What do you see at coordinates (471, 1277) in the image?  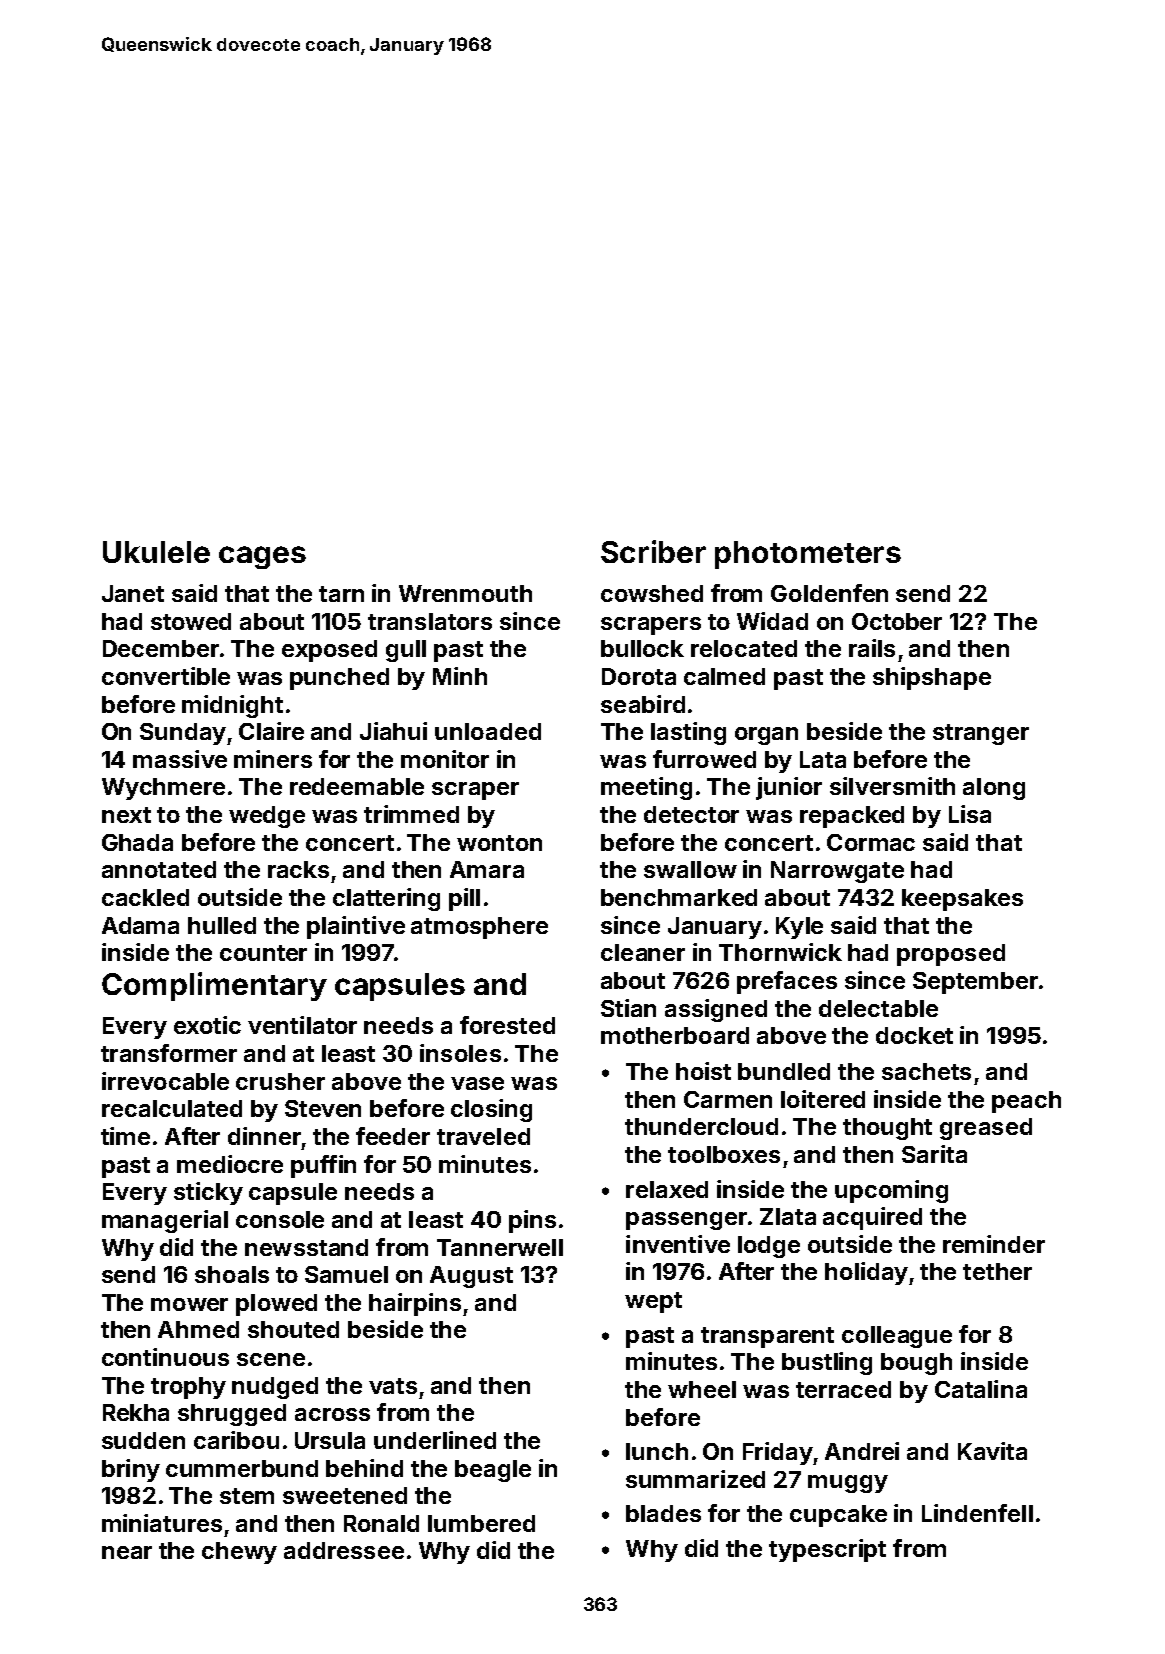 I see `August` at bounding box center [471, 1277].
